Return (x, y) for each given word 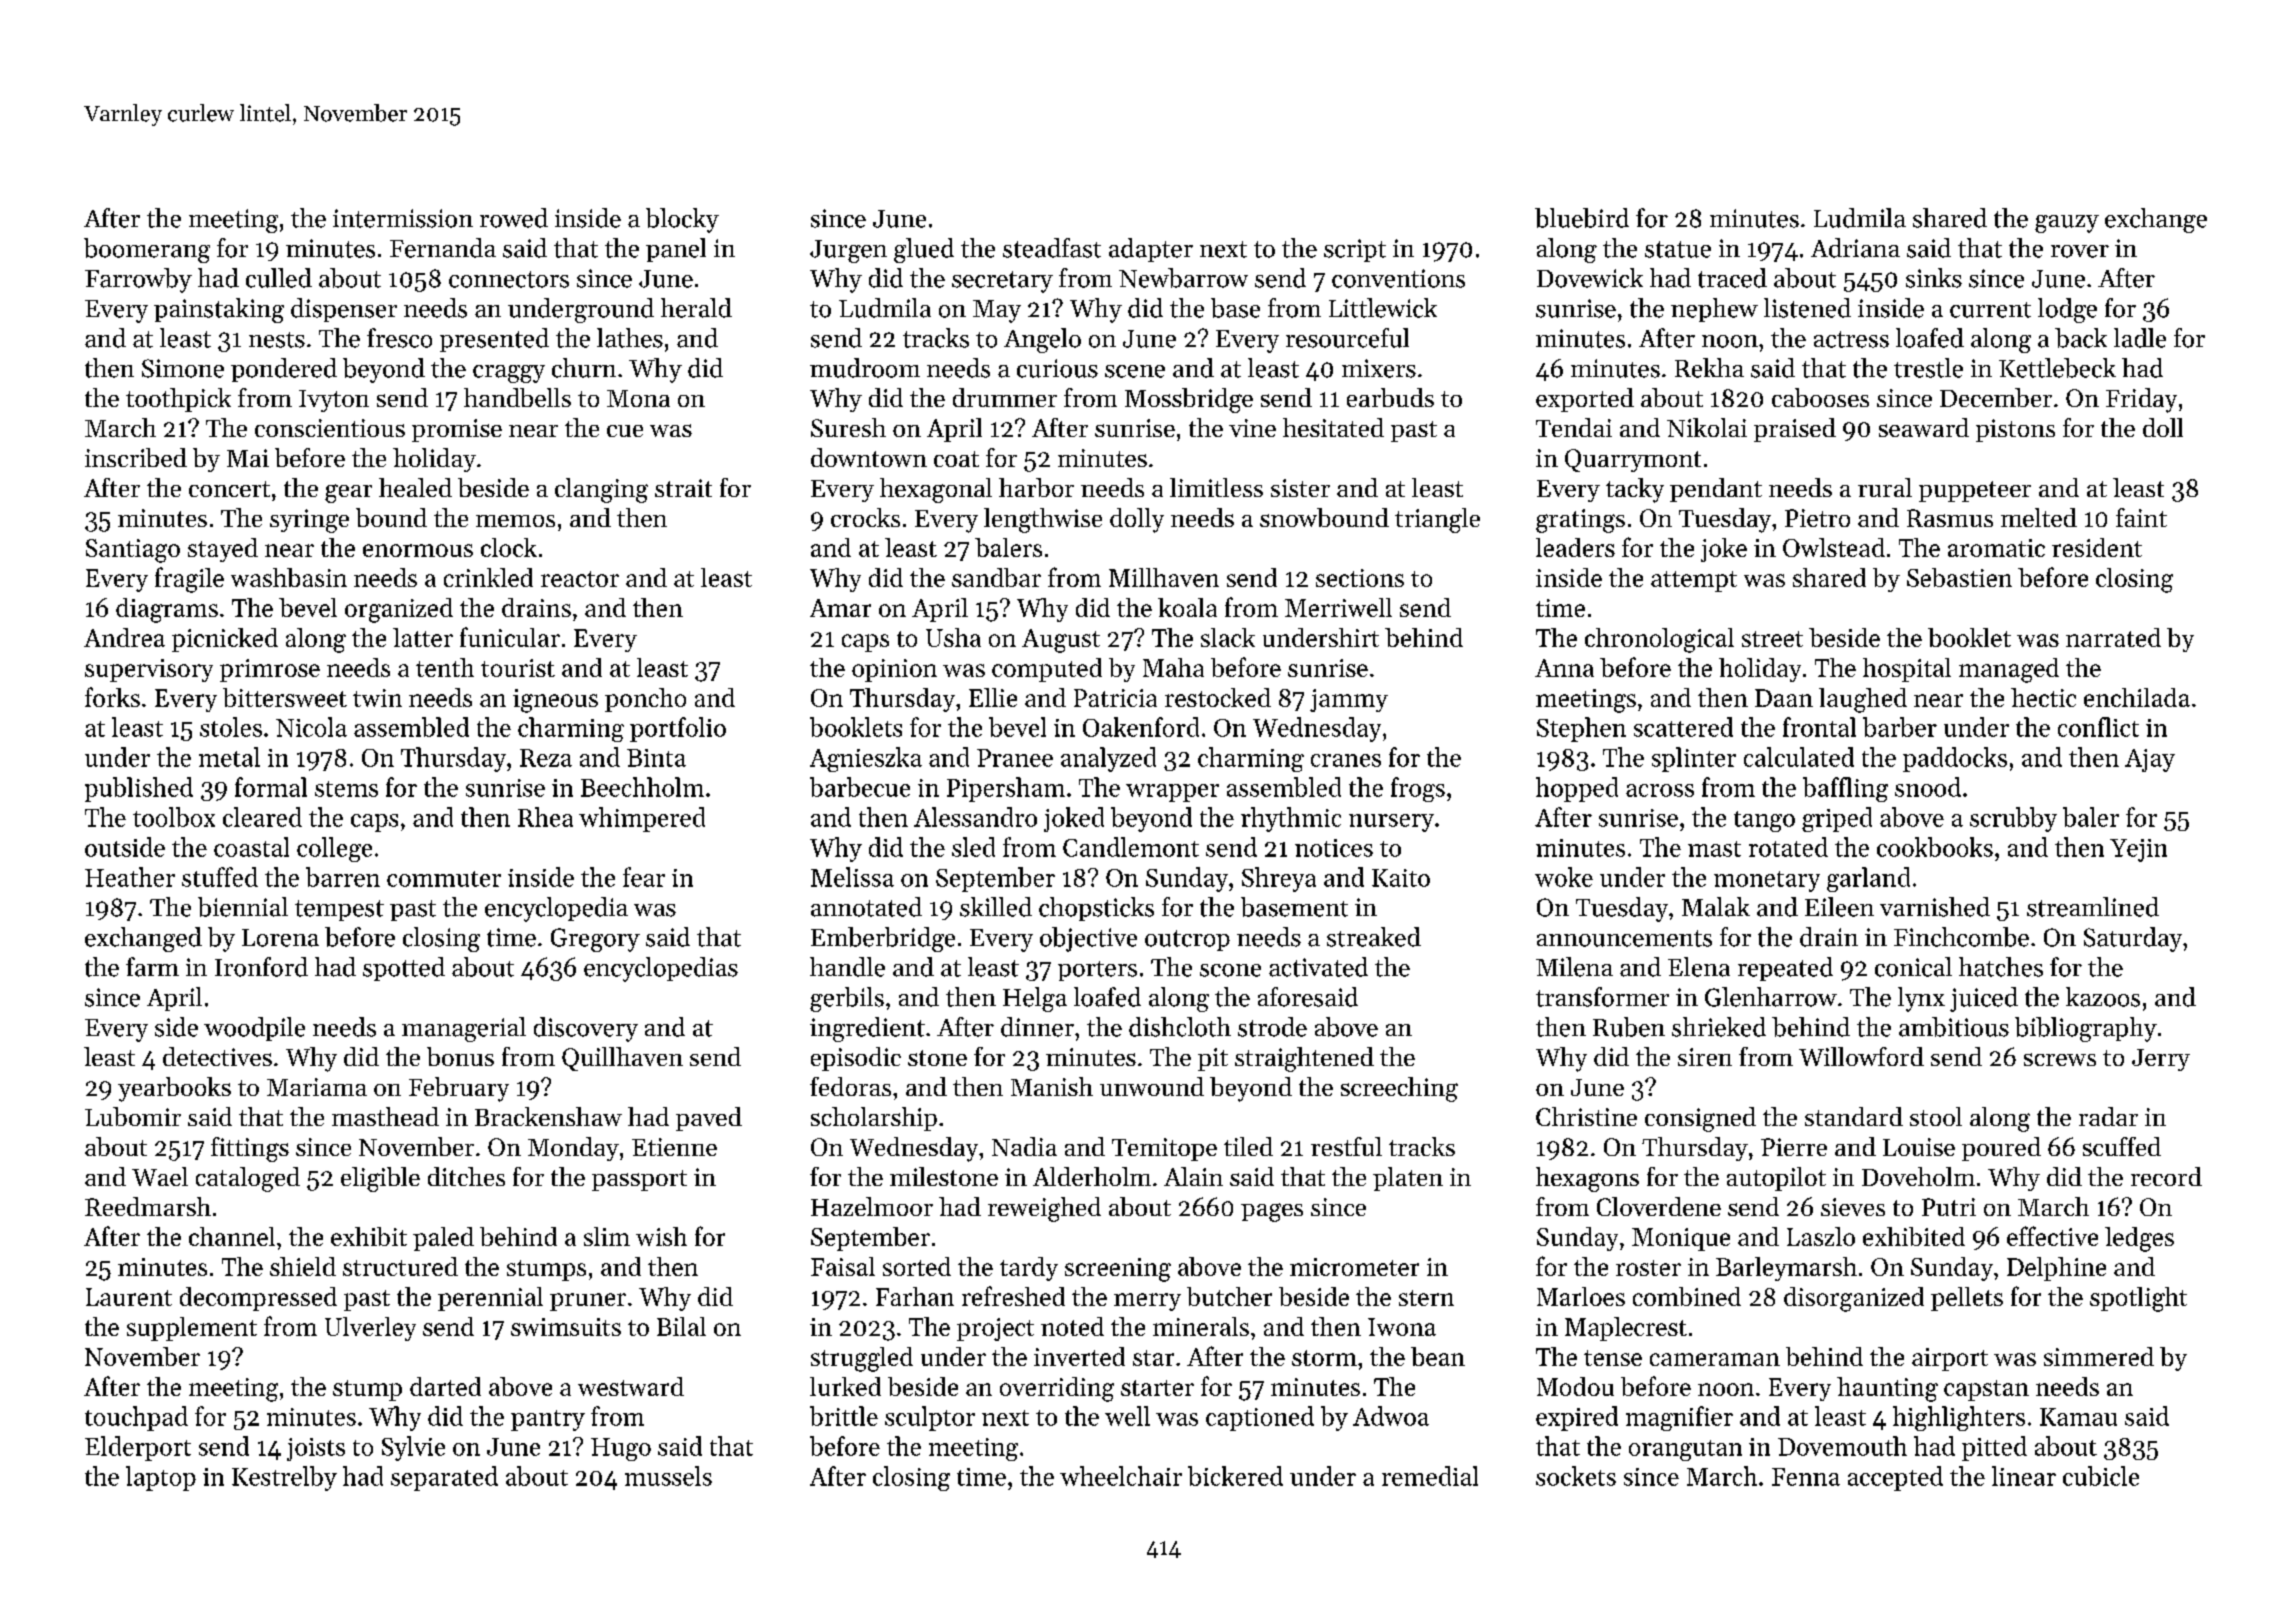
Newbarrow (1183, 278)
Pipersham (1006, 789)
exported (1585, 400)
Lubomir (133, 1116)
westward (631, 1386)
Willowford (1861, 1056)
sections (1360, 578)
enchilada (2137, 697)
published (139, 789)
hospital (1907, 670)
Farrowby (138, 280)
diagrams (167, 610)
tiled (1248, 1146)
